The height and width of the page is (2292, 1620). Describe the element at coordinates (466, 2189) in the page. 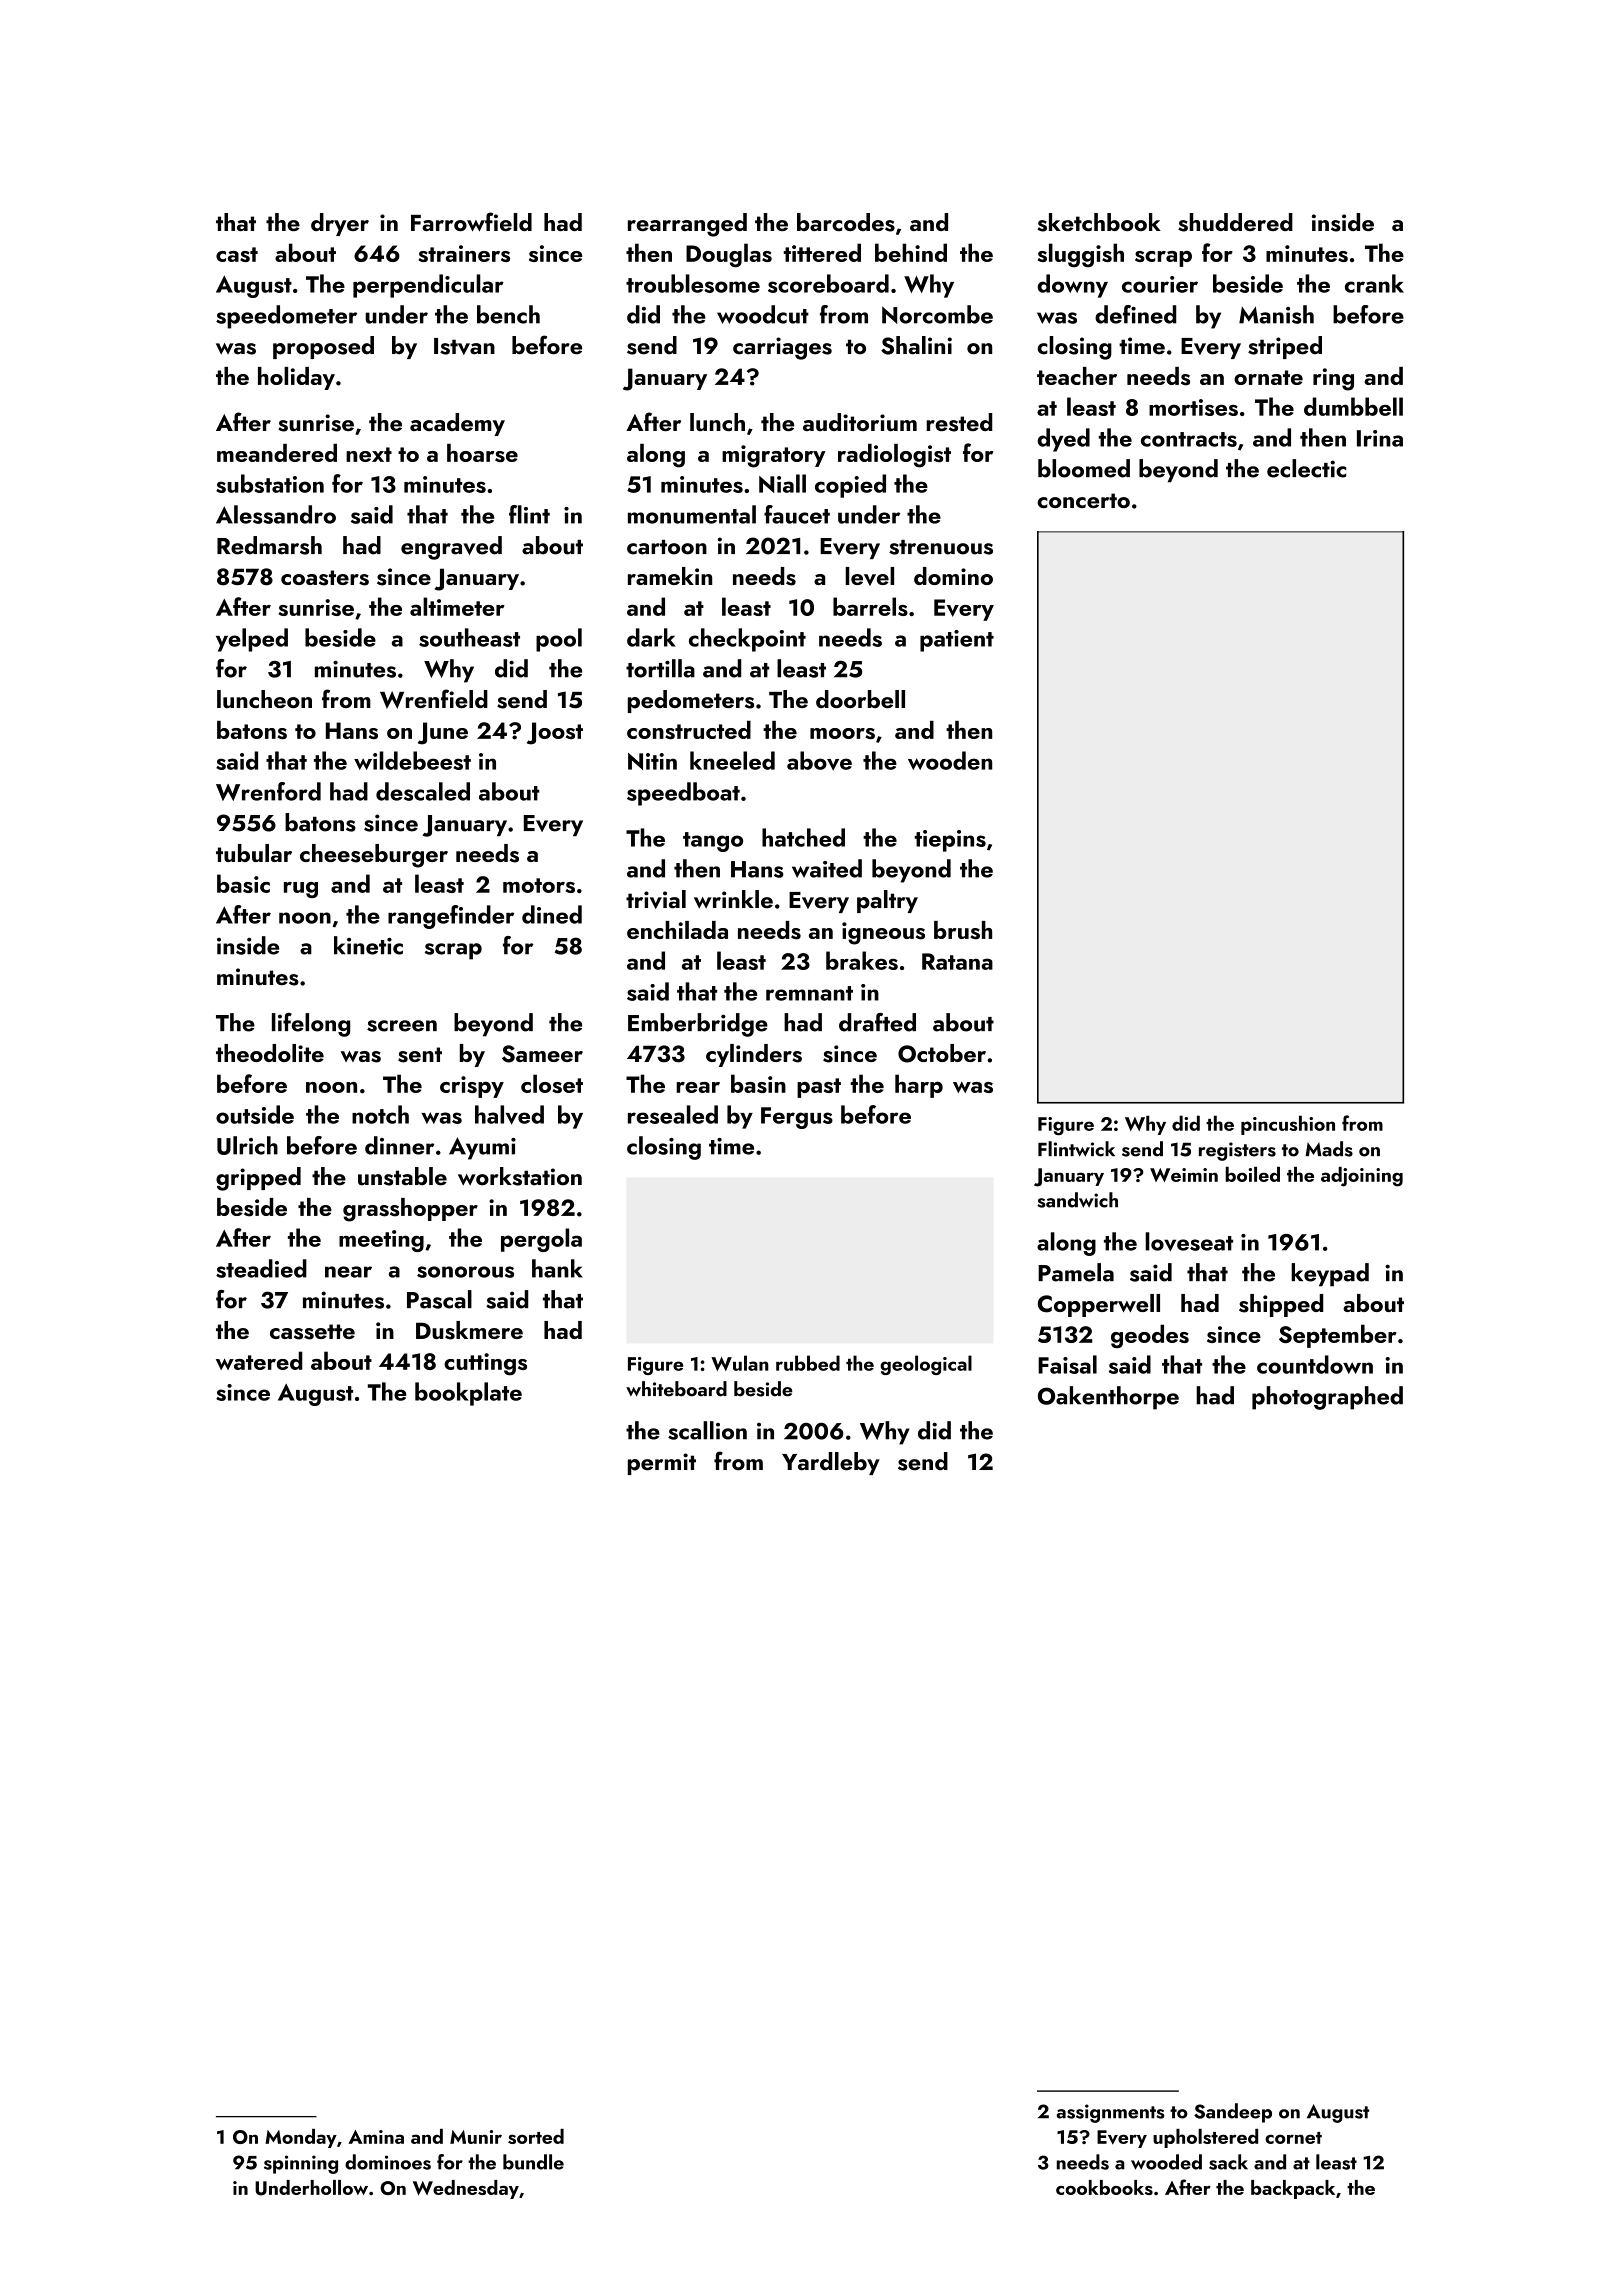

I see `Wednesday` at that location.
